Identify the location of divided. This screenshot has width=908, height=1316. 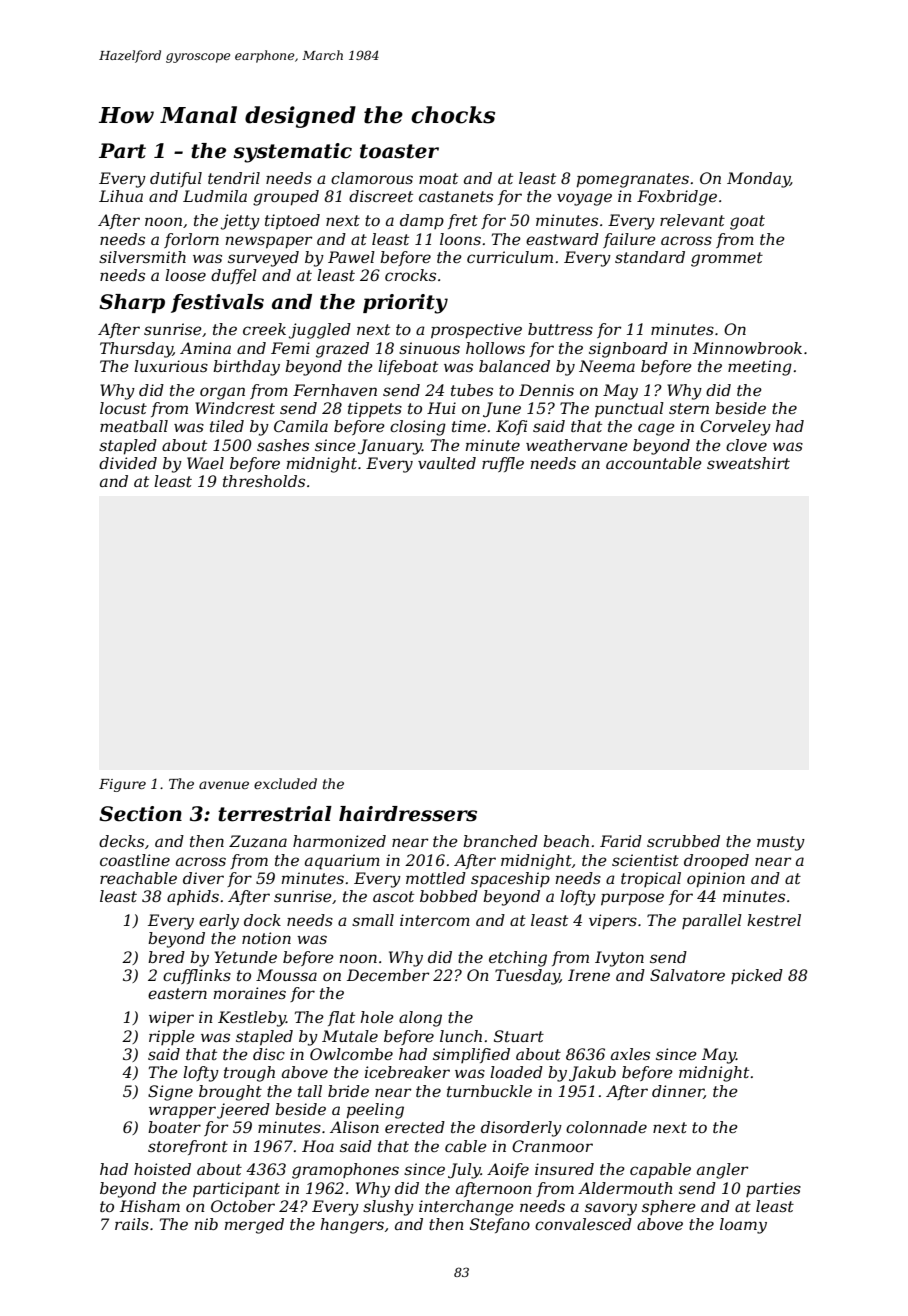
(128, 463).
